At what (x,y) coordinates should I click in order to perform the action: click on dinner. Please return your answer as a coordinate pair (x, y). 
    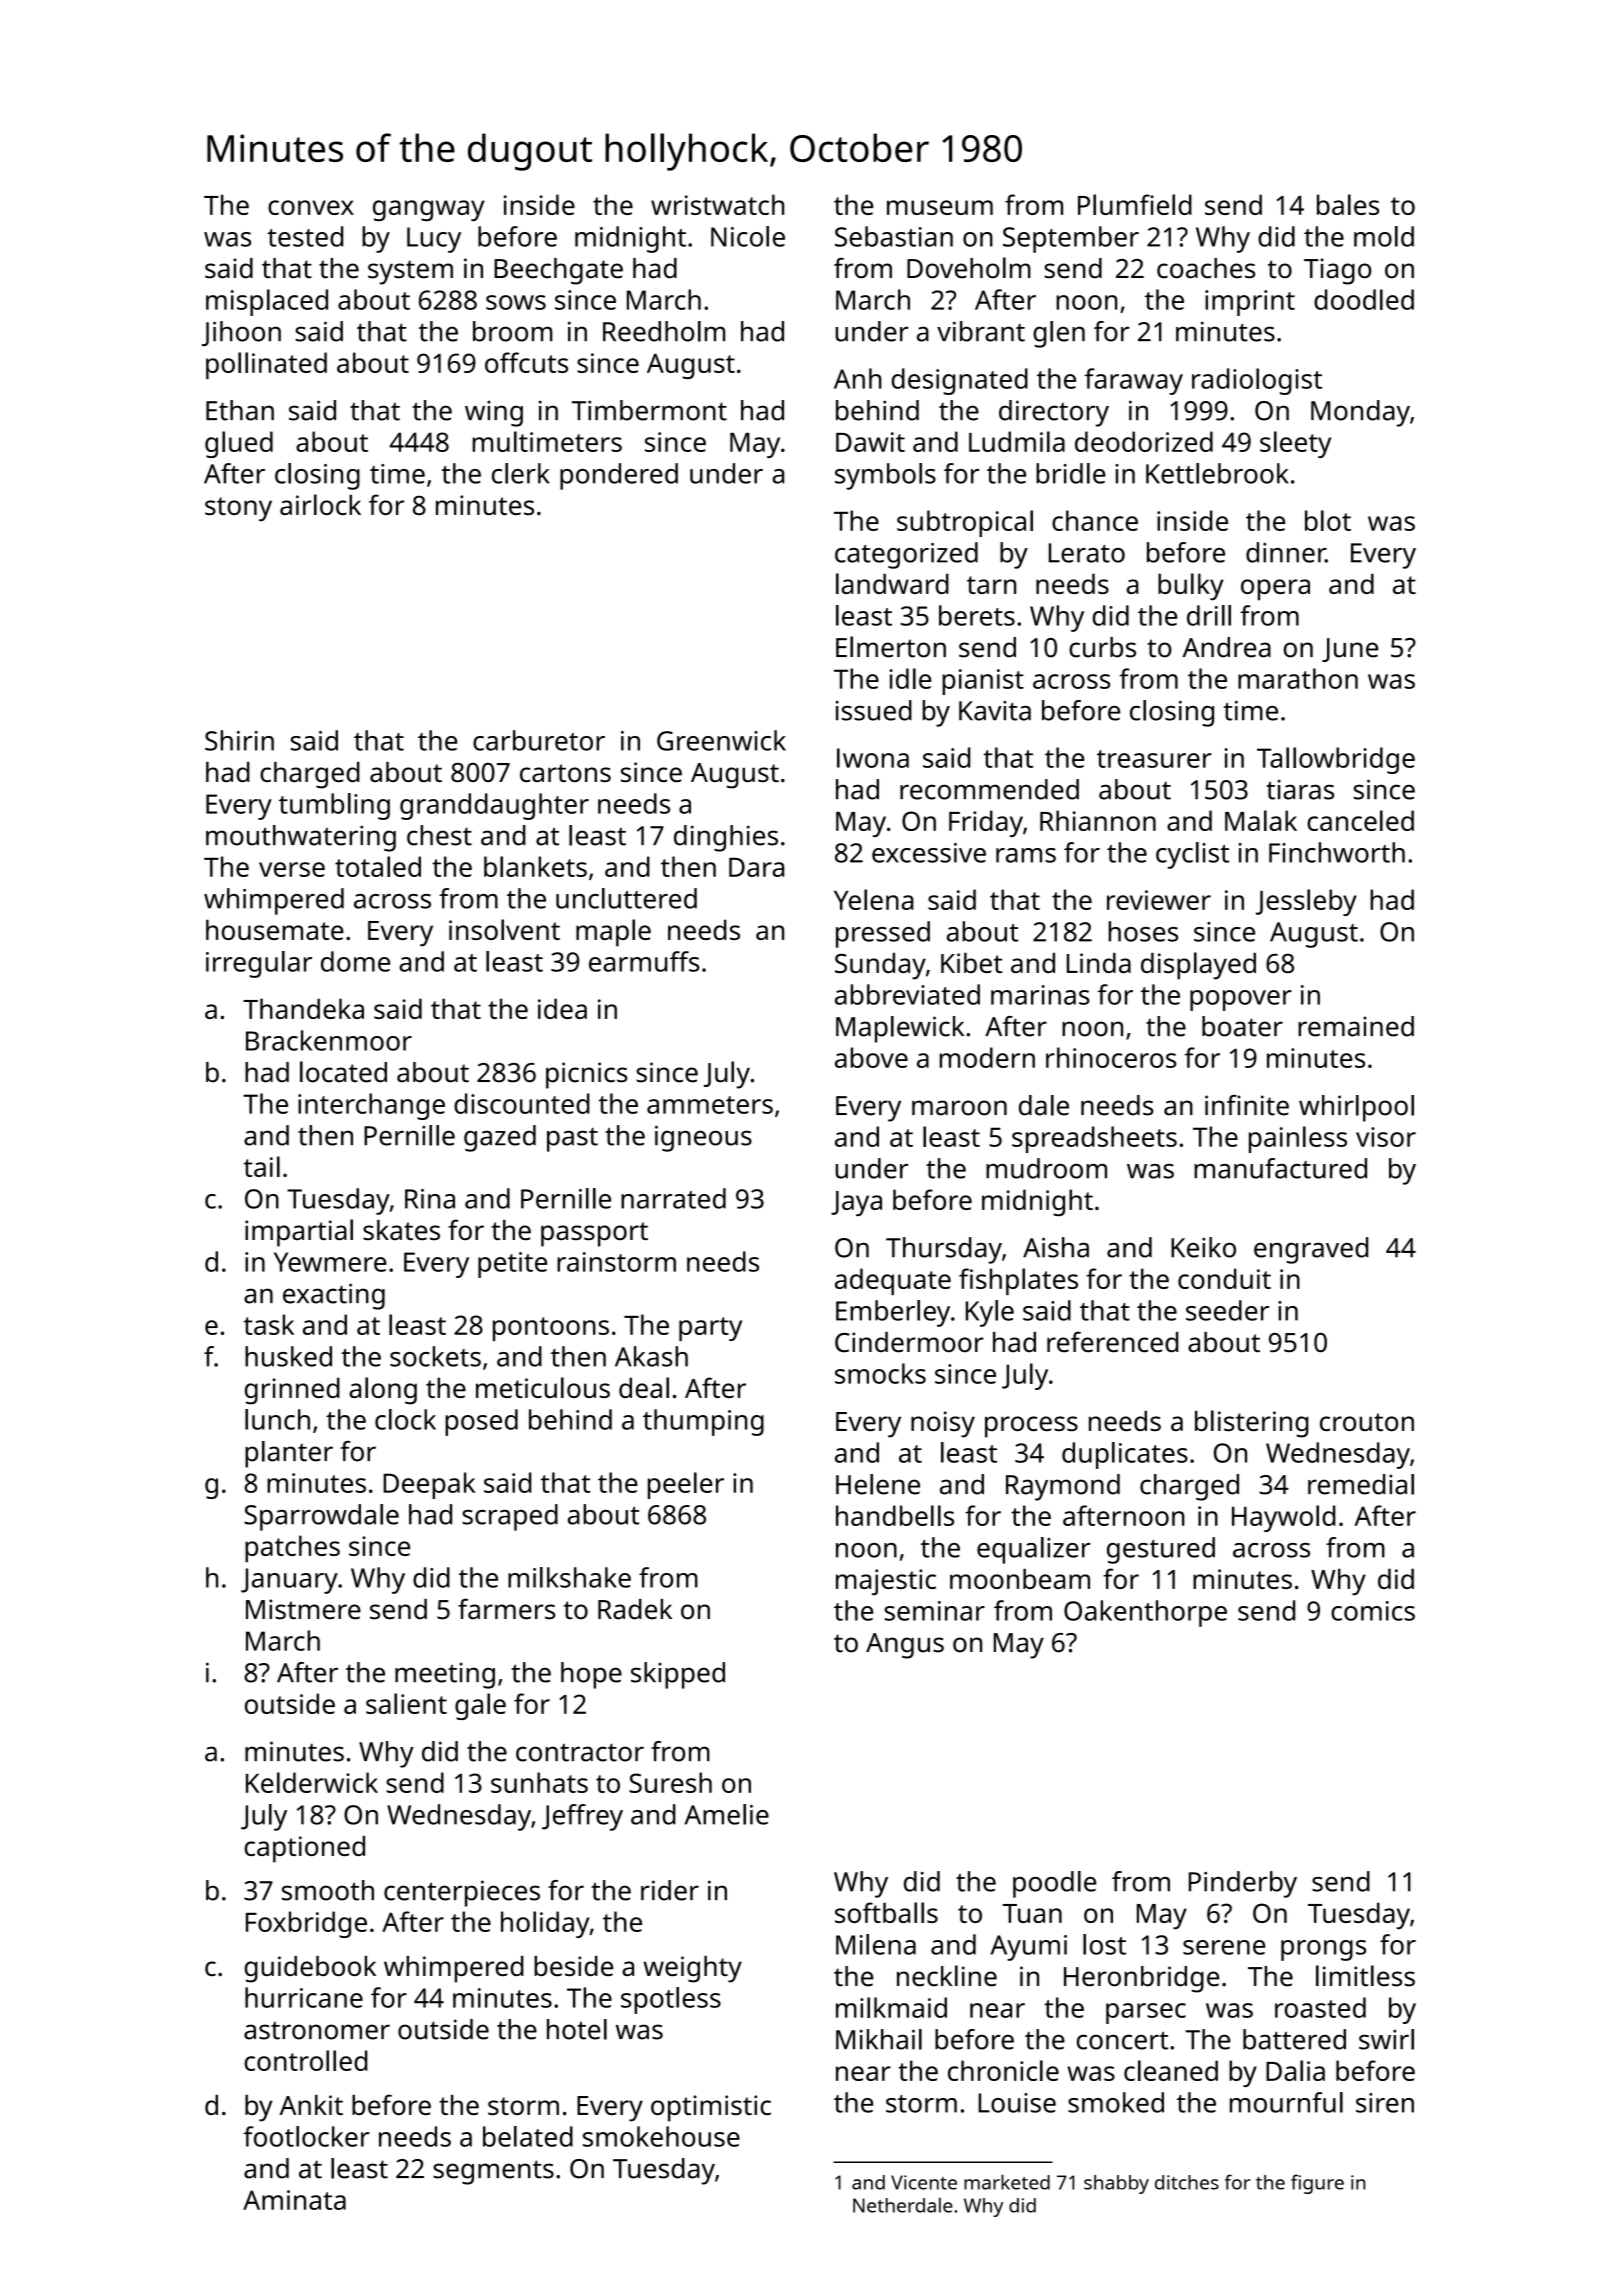
    Looking at the image, I should click on (1286, 552).
